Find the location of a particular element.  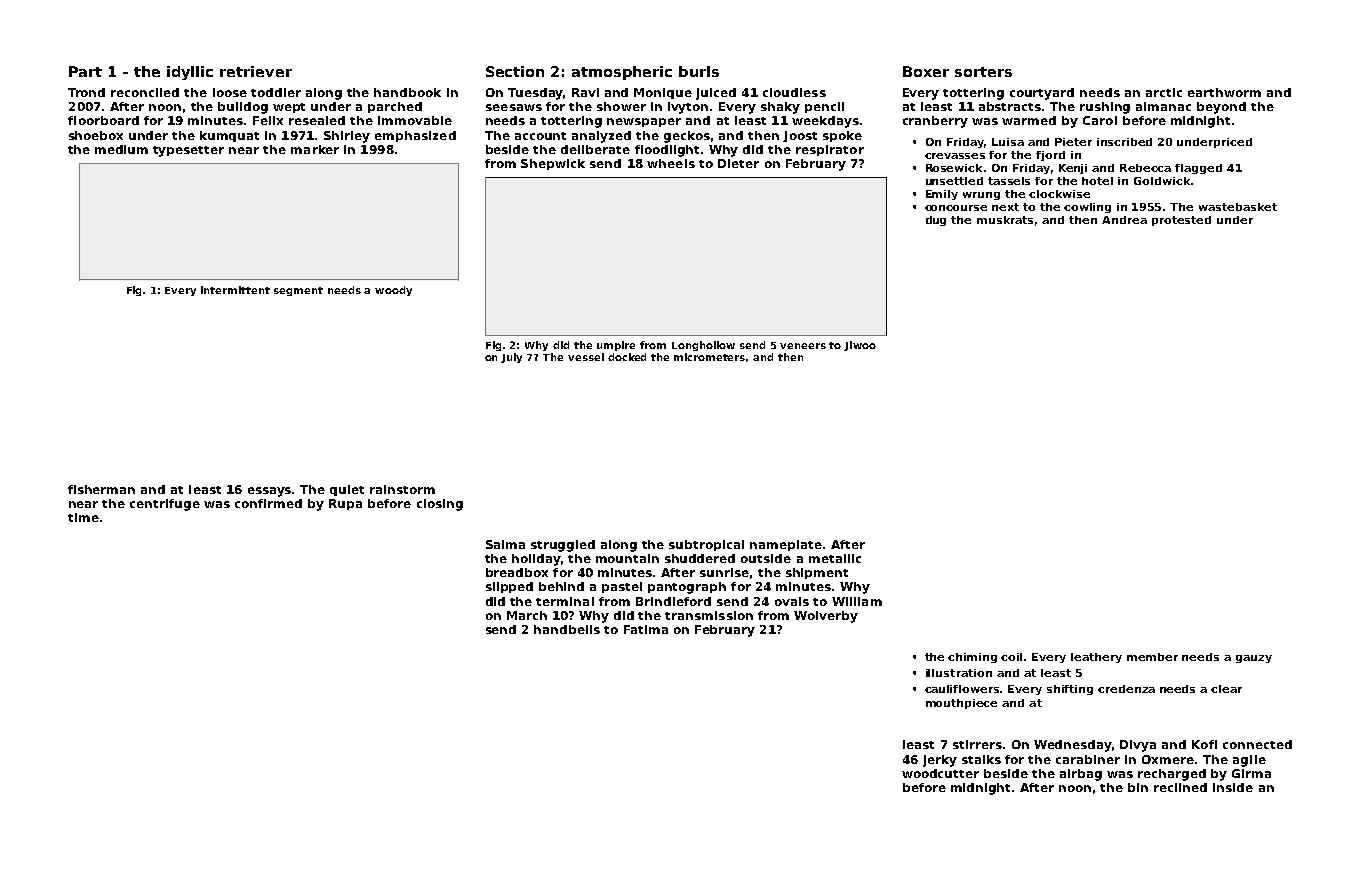

respirator is located at coordinates (830, 150).
